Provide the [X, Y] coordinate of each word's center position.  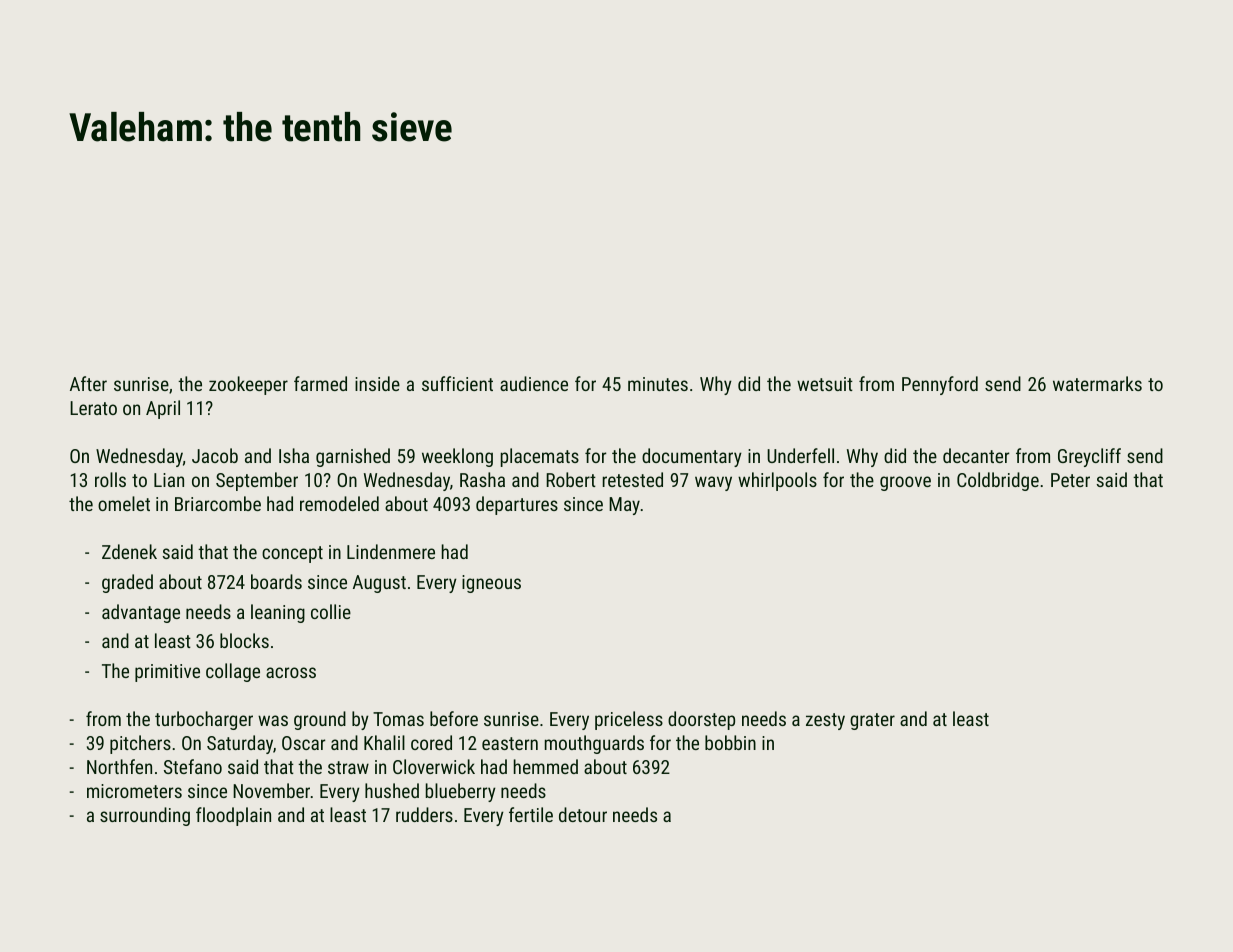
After [88, 383]
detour [583, 814]
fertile [531, 814]
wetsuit [825, 384]
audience [534, 383]
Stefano [193, 766]
